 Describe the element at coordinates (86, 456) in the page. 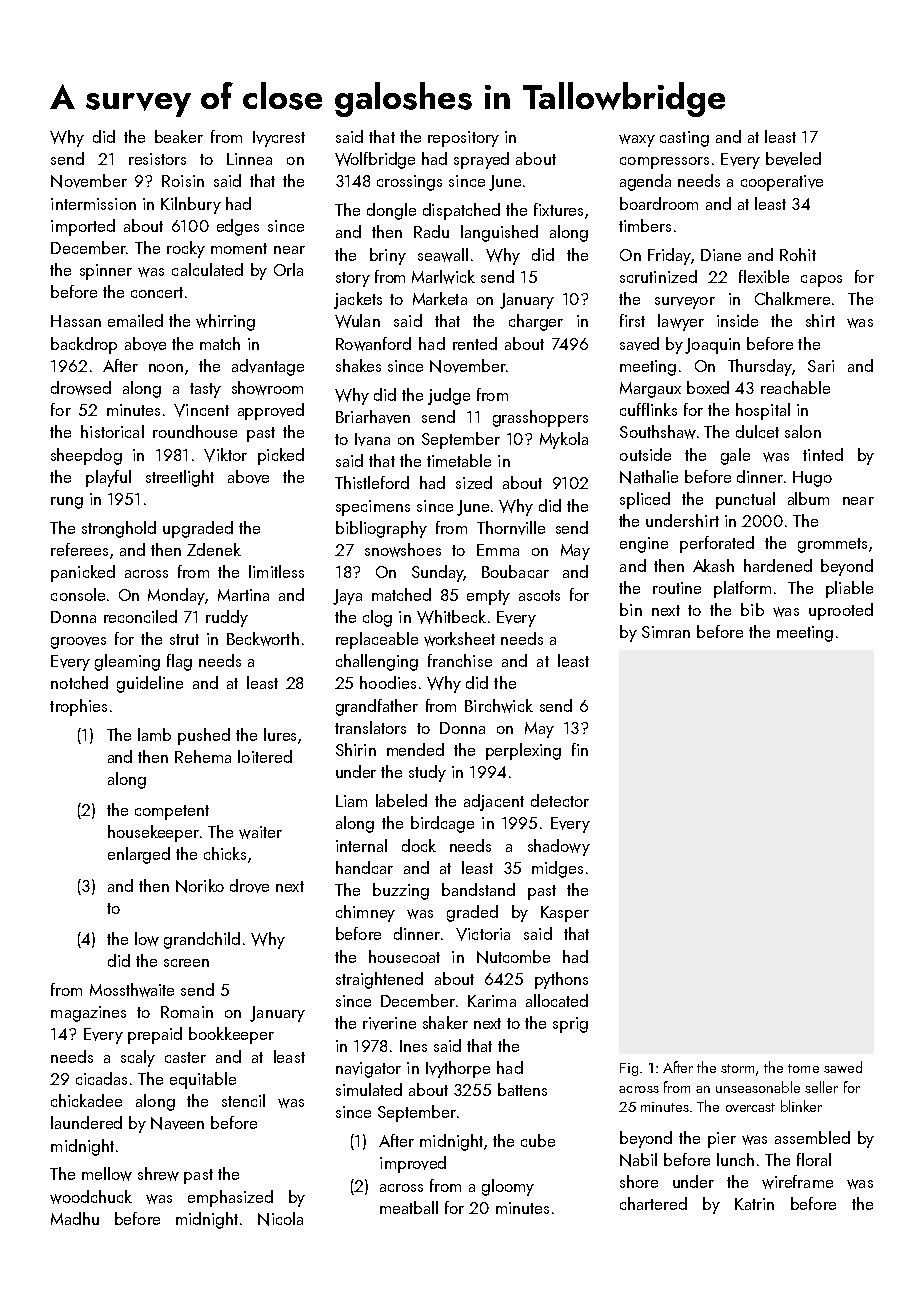

I see `sheepdog` at that location.
